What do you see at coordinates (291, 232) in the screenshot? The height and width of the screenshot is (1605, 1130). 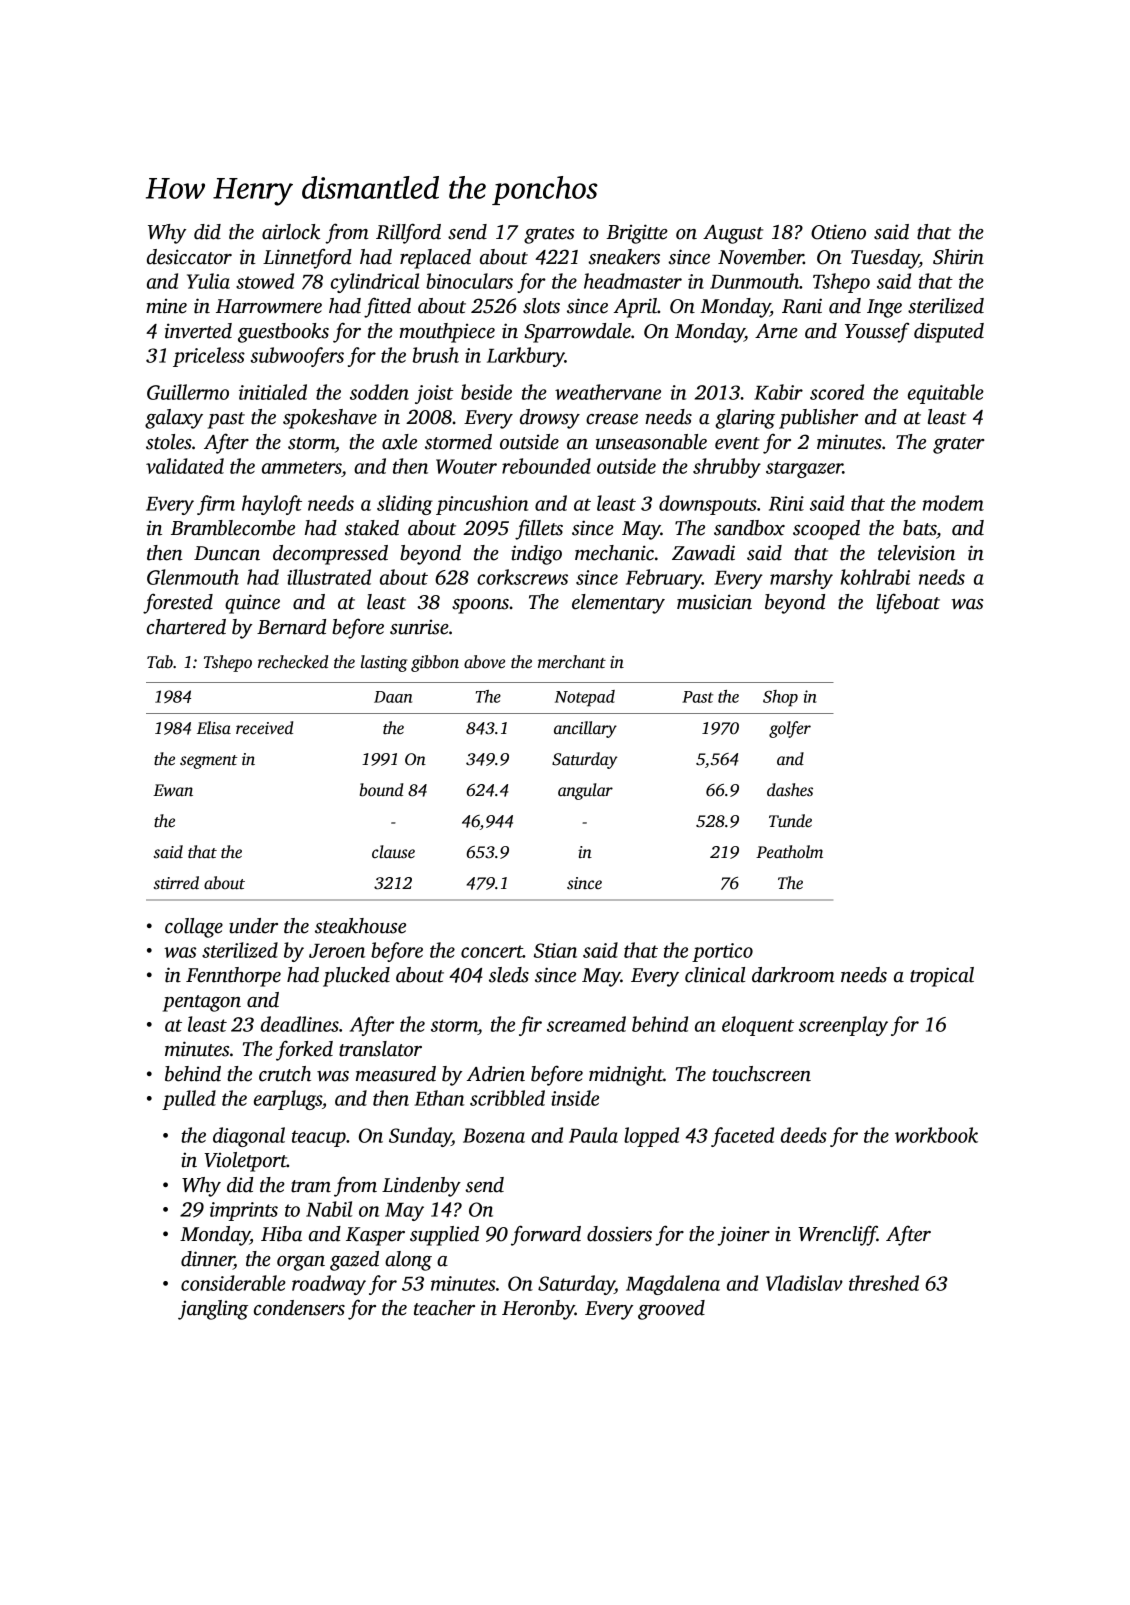 I see `airlock` at bounding box center [291, 232].
